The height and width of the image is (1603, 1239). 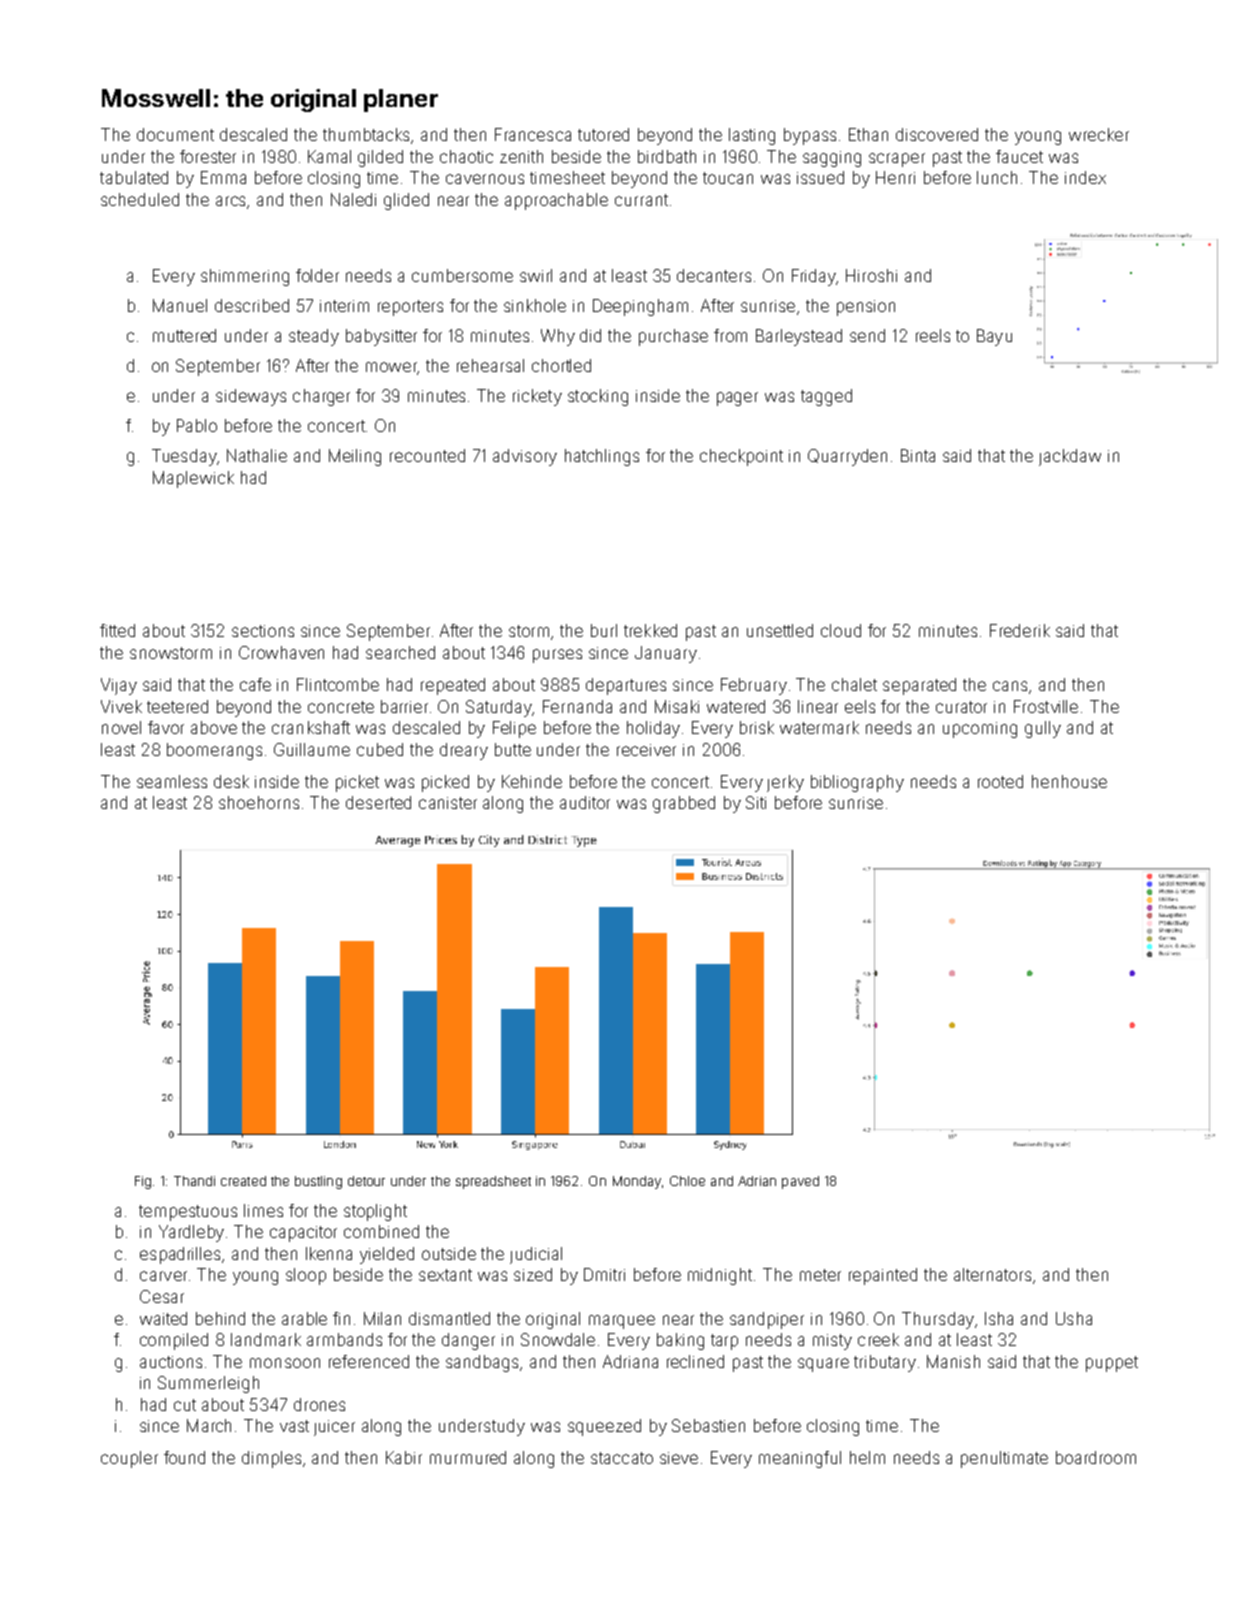 I want to click on auditor, so click(x=585, y=802).
